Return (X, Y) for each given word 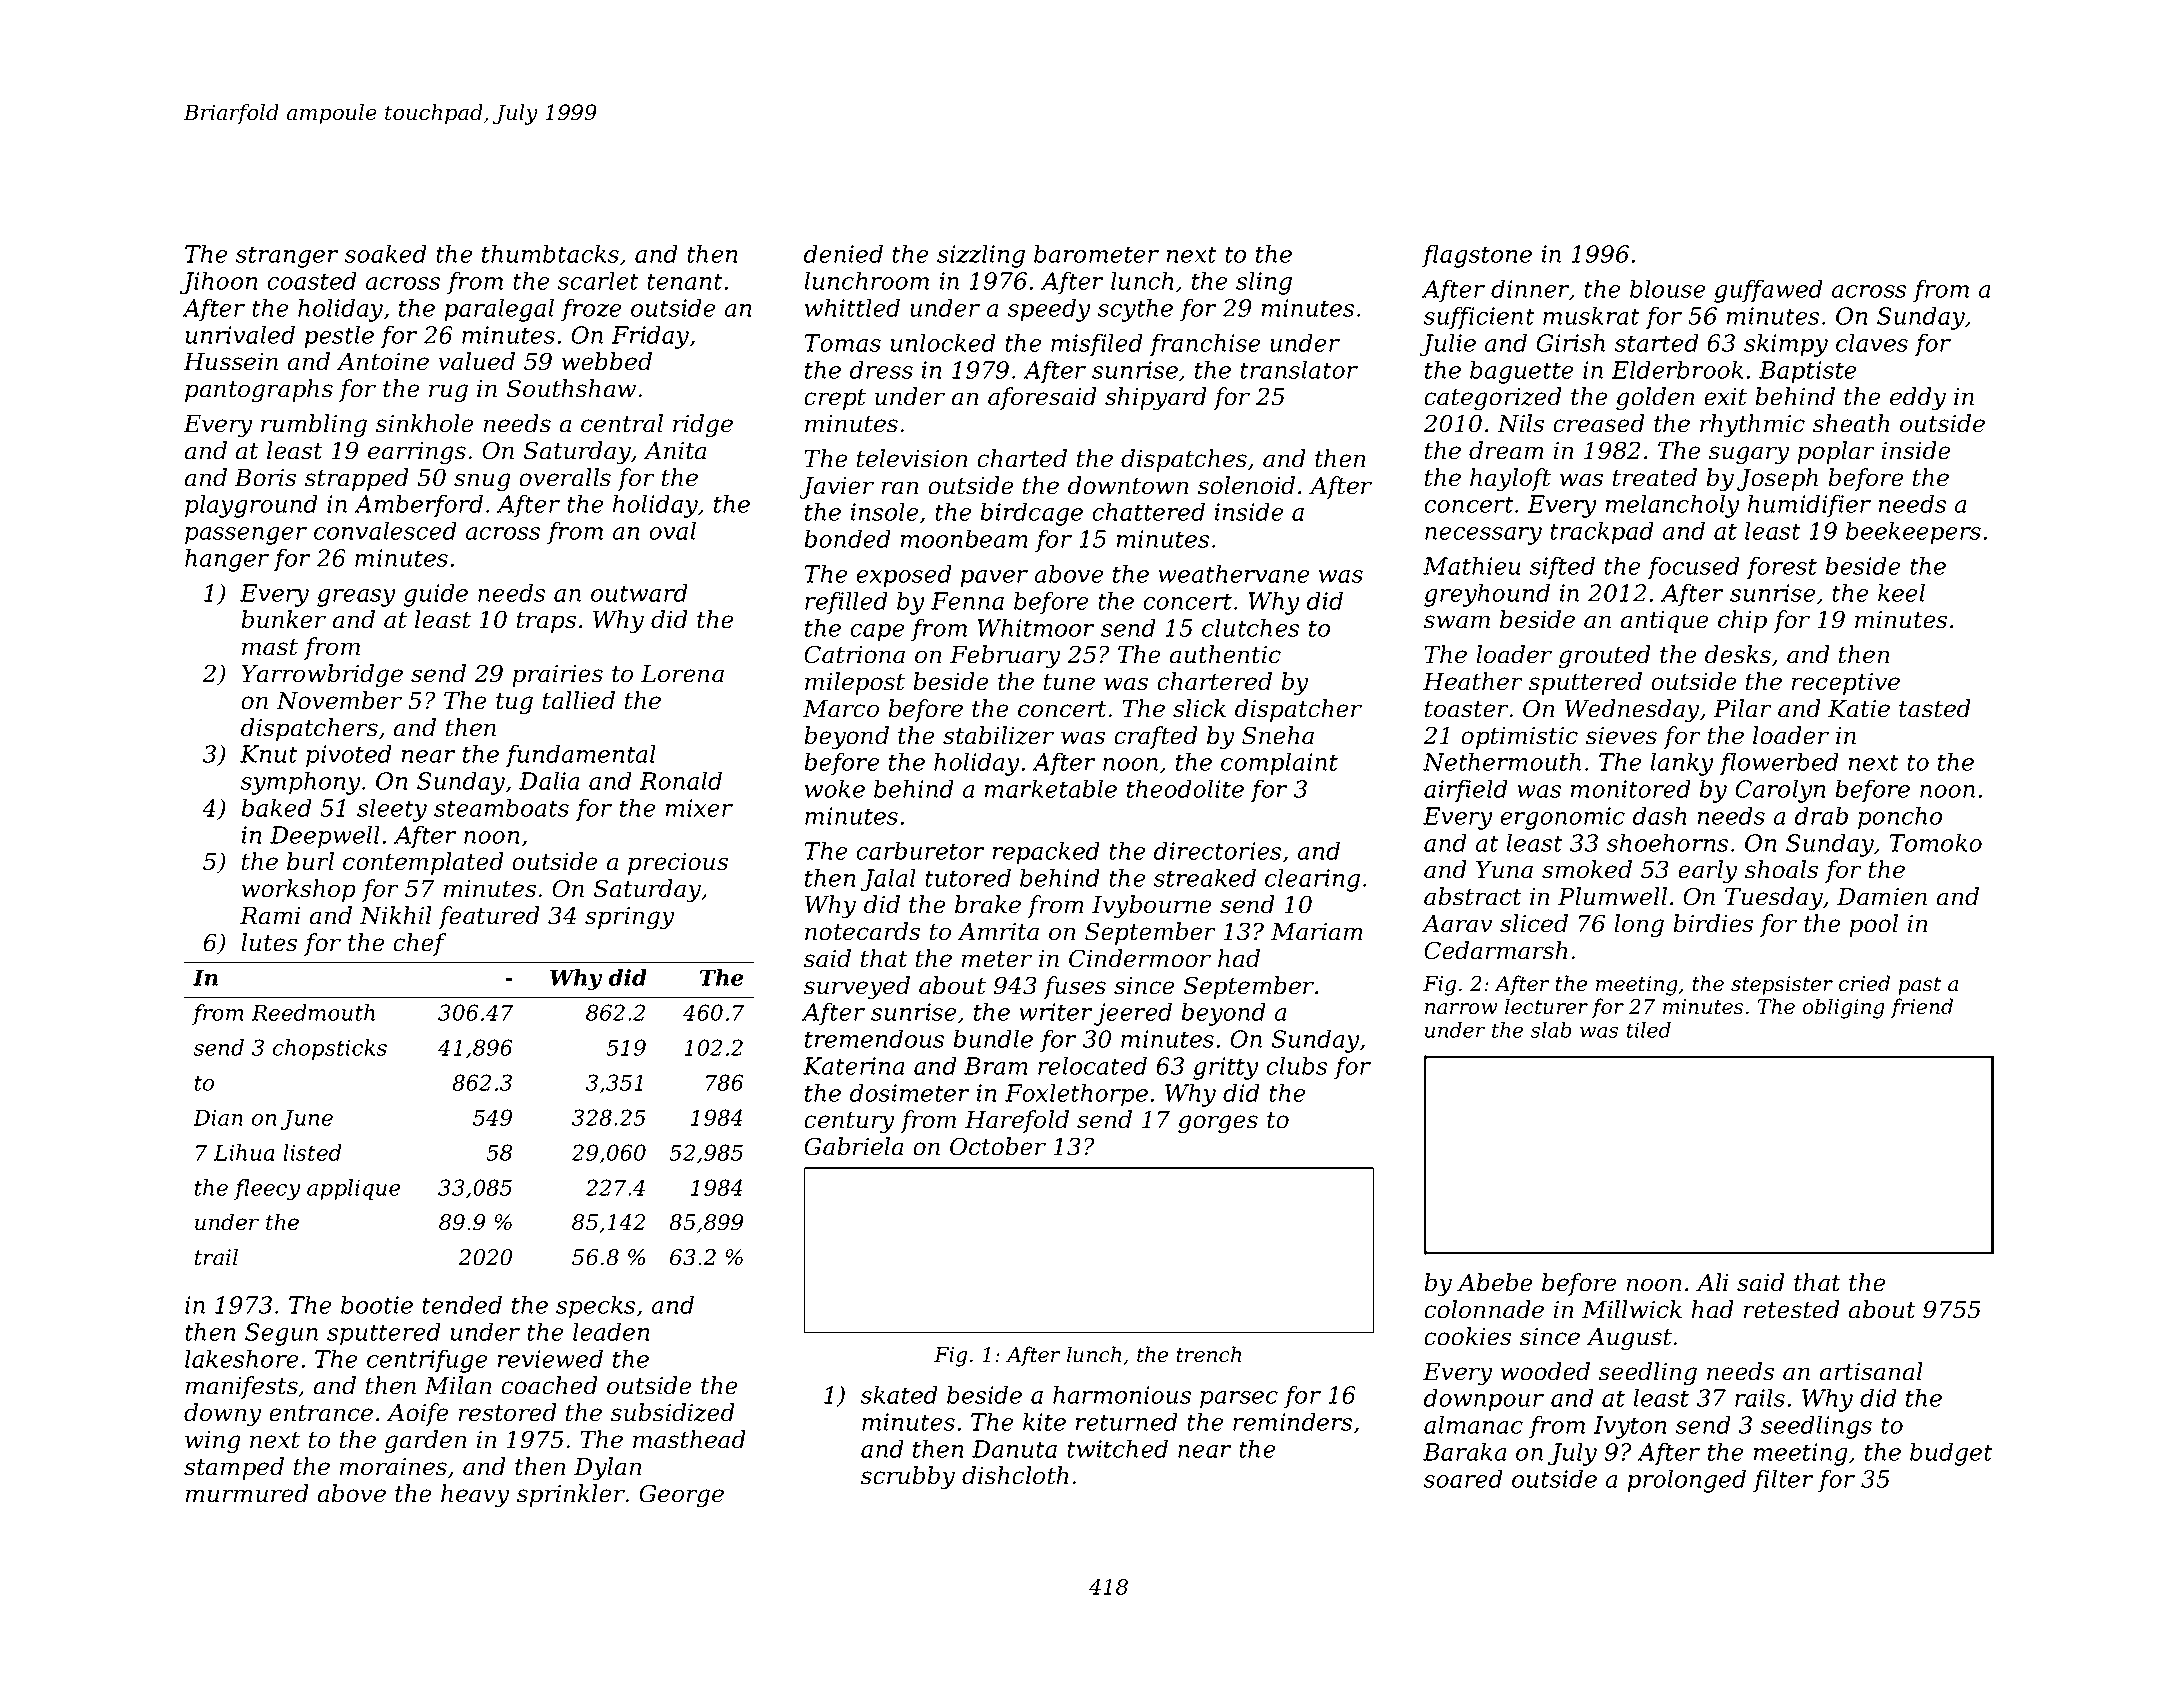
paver (994, 579)
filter (1783, 1481)
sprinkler (571, 1495)
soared (1463, 1478)
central (622, 423)
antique (1665, 622)
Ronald (681, 780)
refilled (846, 603)
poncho (1900, 818)
